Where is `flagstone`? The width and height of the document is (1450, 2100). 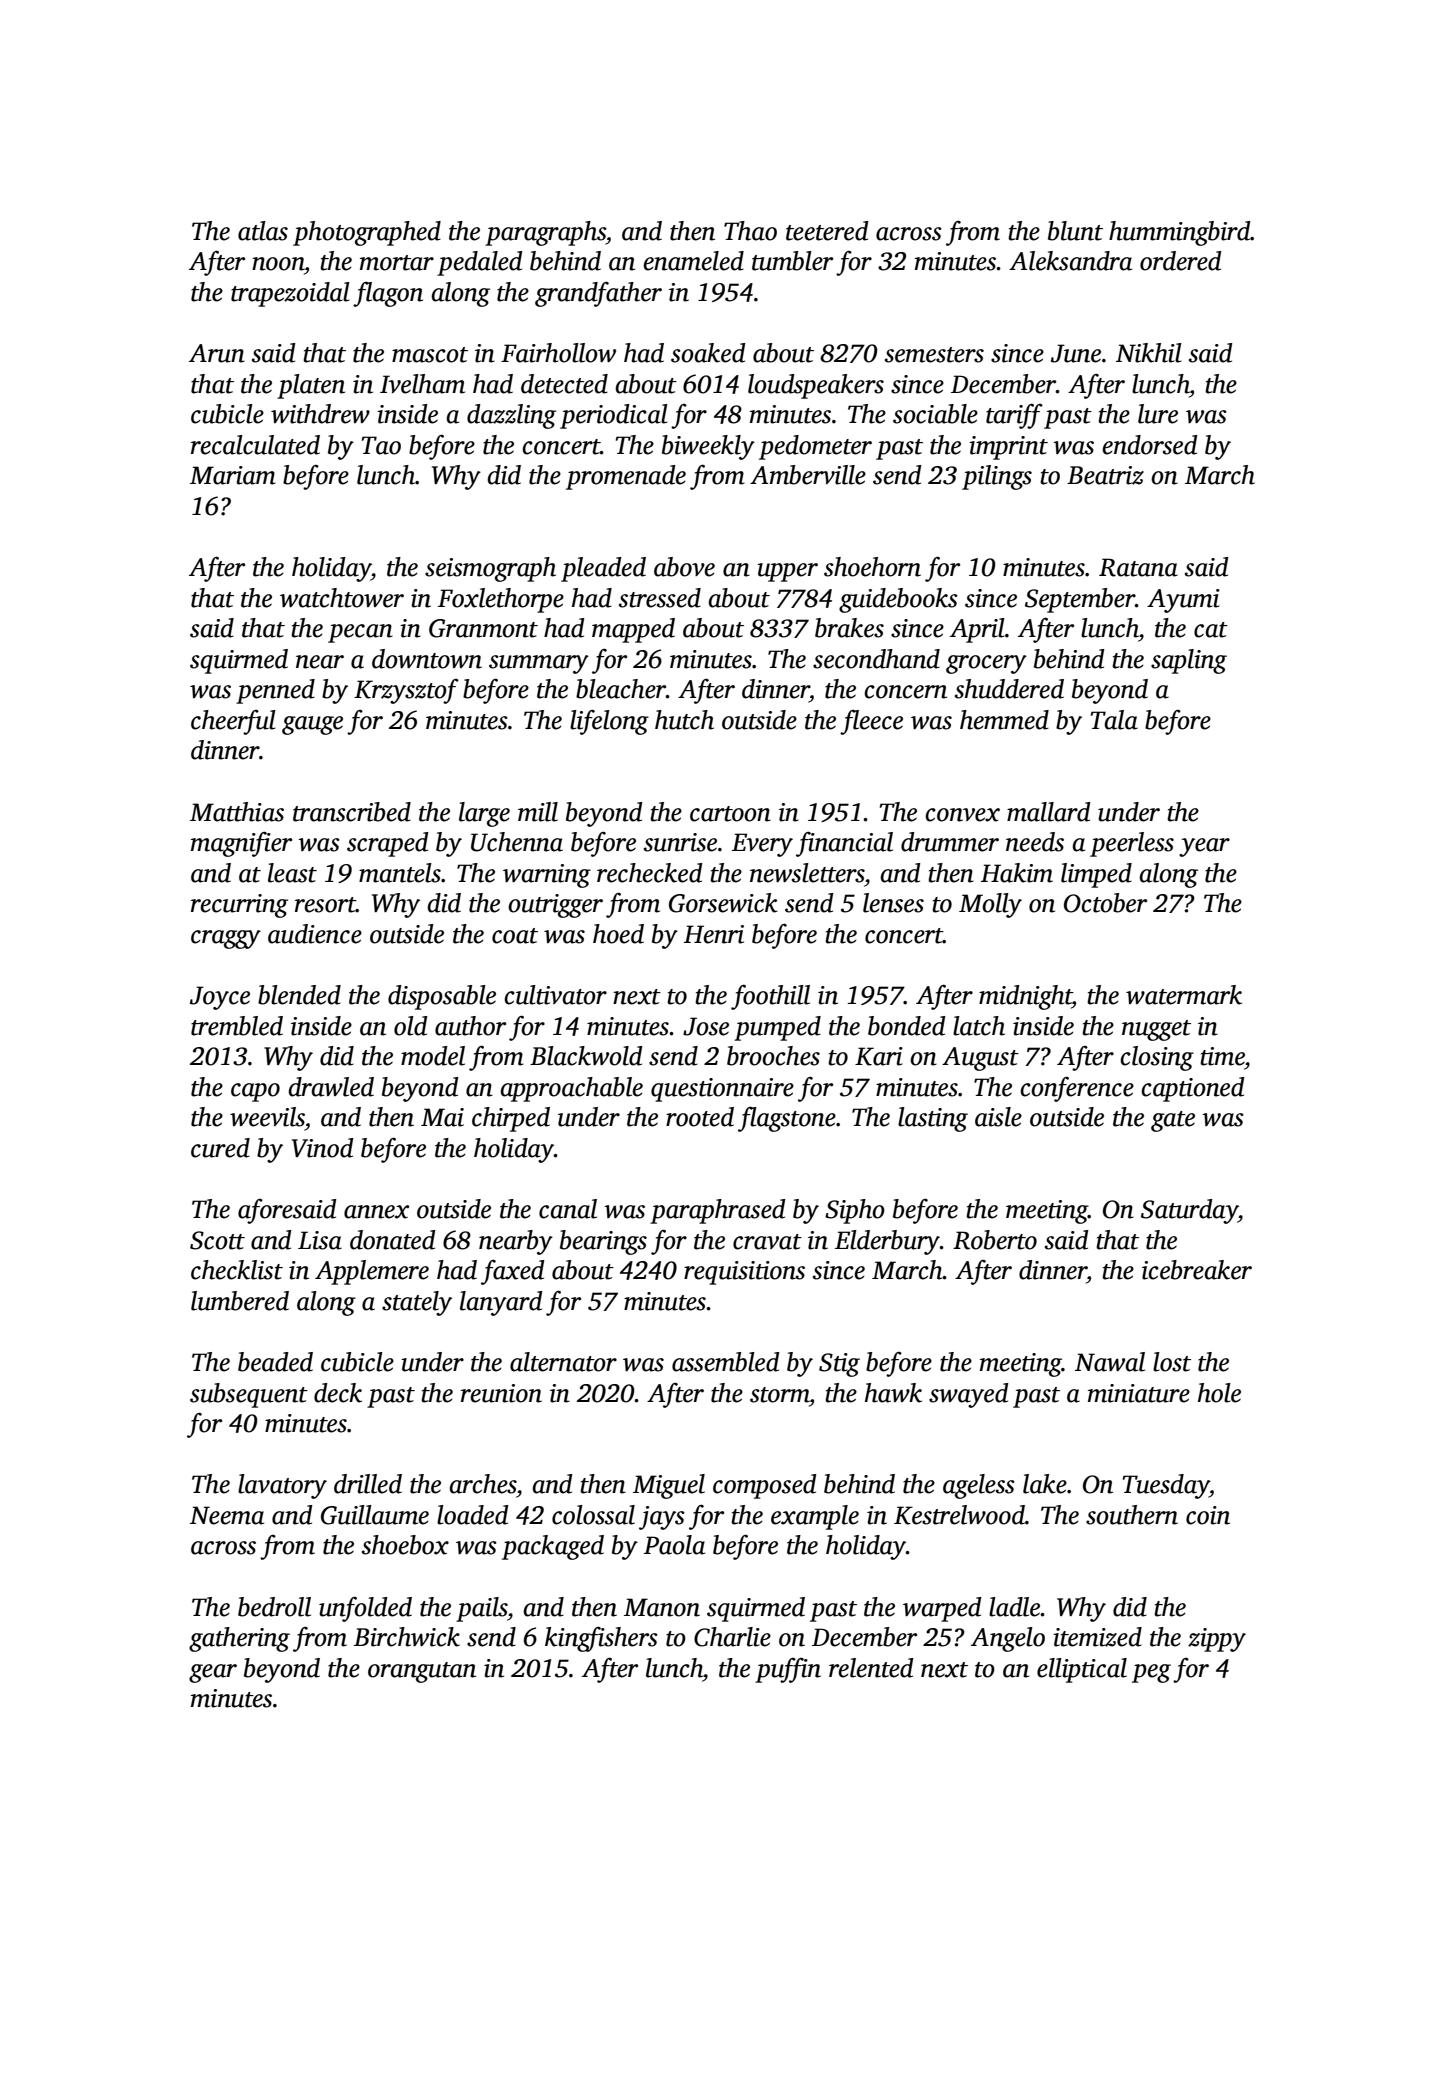 flagstone is located at coordinates (787, 1119).
